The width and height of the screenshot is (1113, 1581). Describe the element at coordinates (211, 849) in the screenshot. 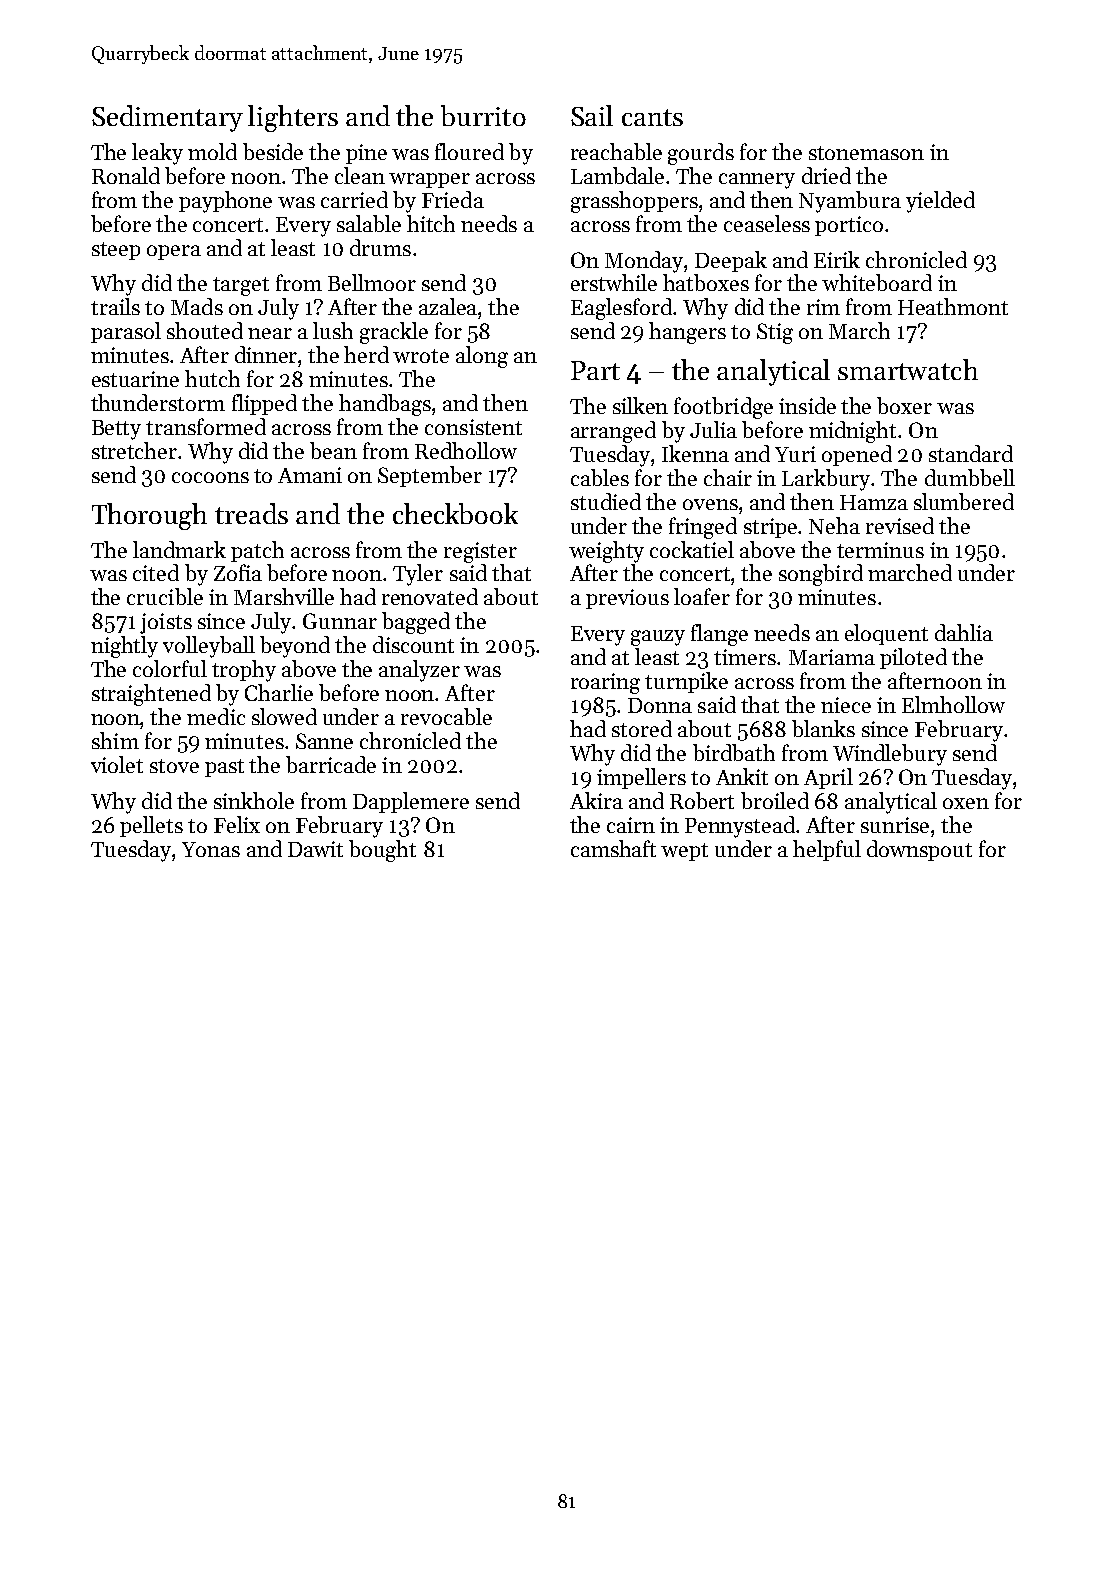

I see `Yonas` at that location.
